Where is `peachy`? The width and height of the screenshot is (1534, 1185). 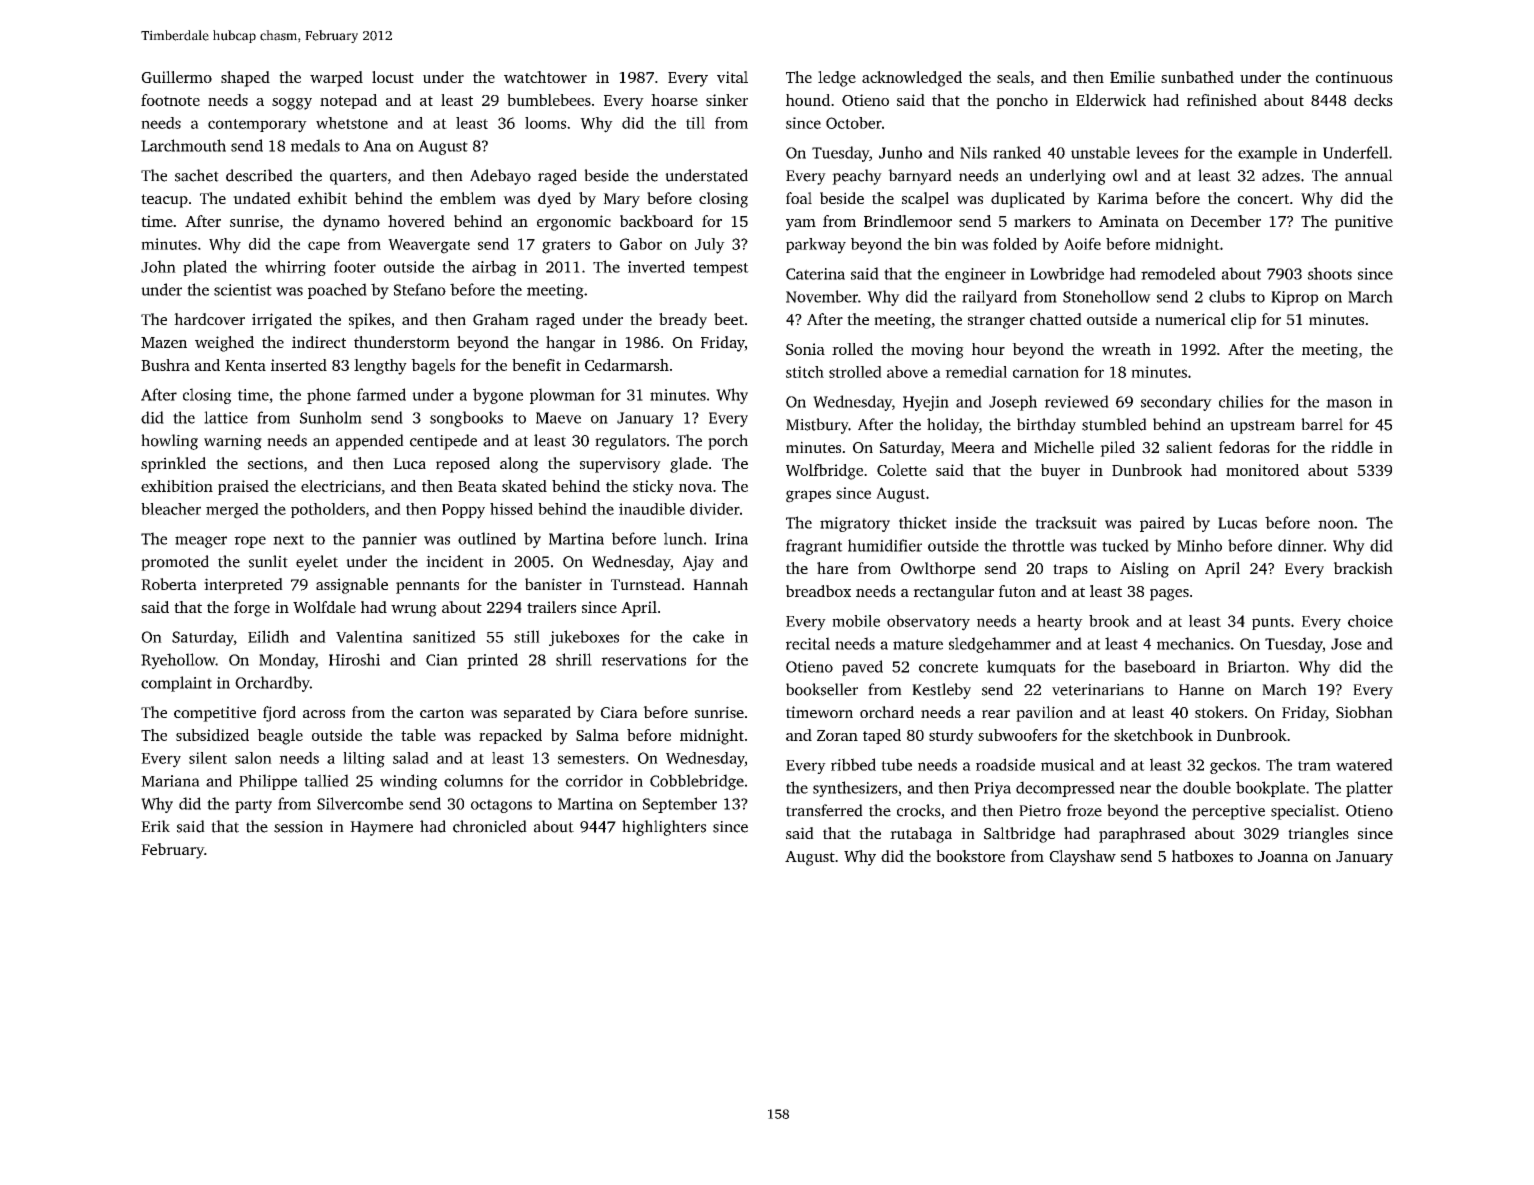
peachy is located at coordinates (857, 177).
